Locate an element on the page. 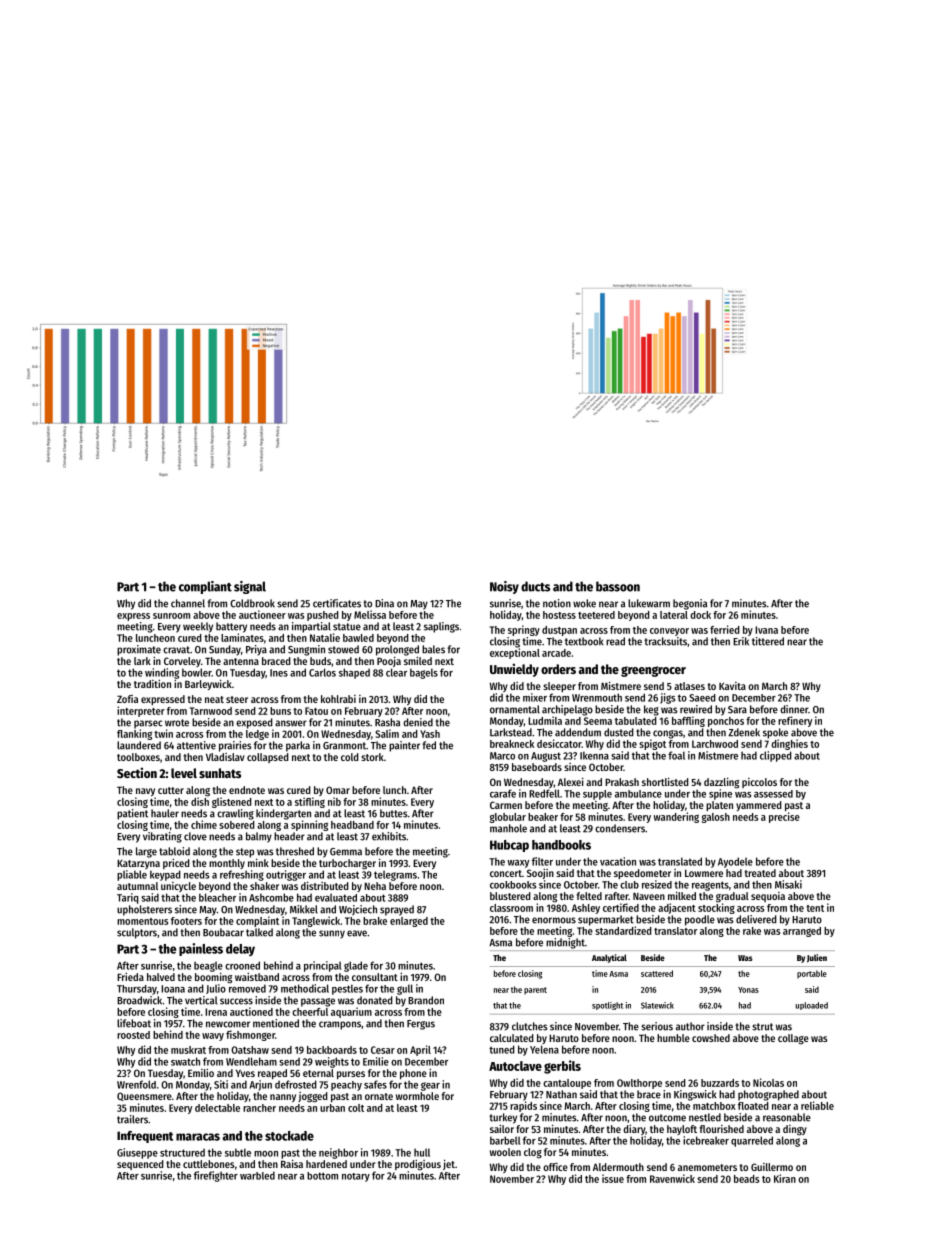 This document has width=952, height=1233. compliant is located at coordinates (205, 587).
